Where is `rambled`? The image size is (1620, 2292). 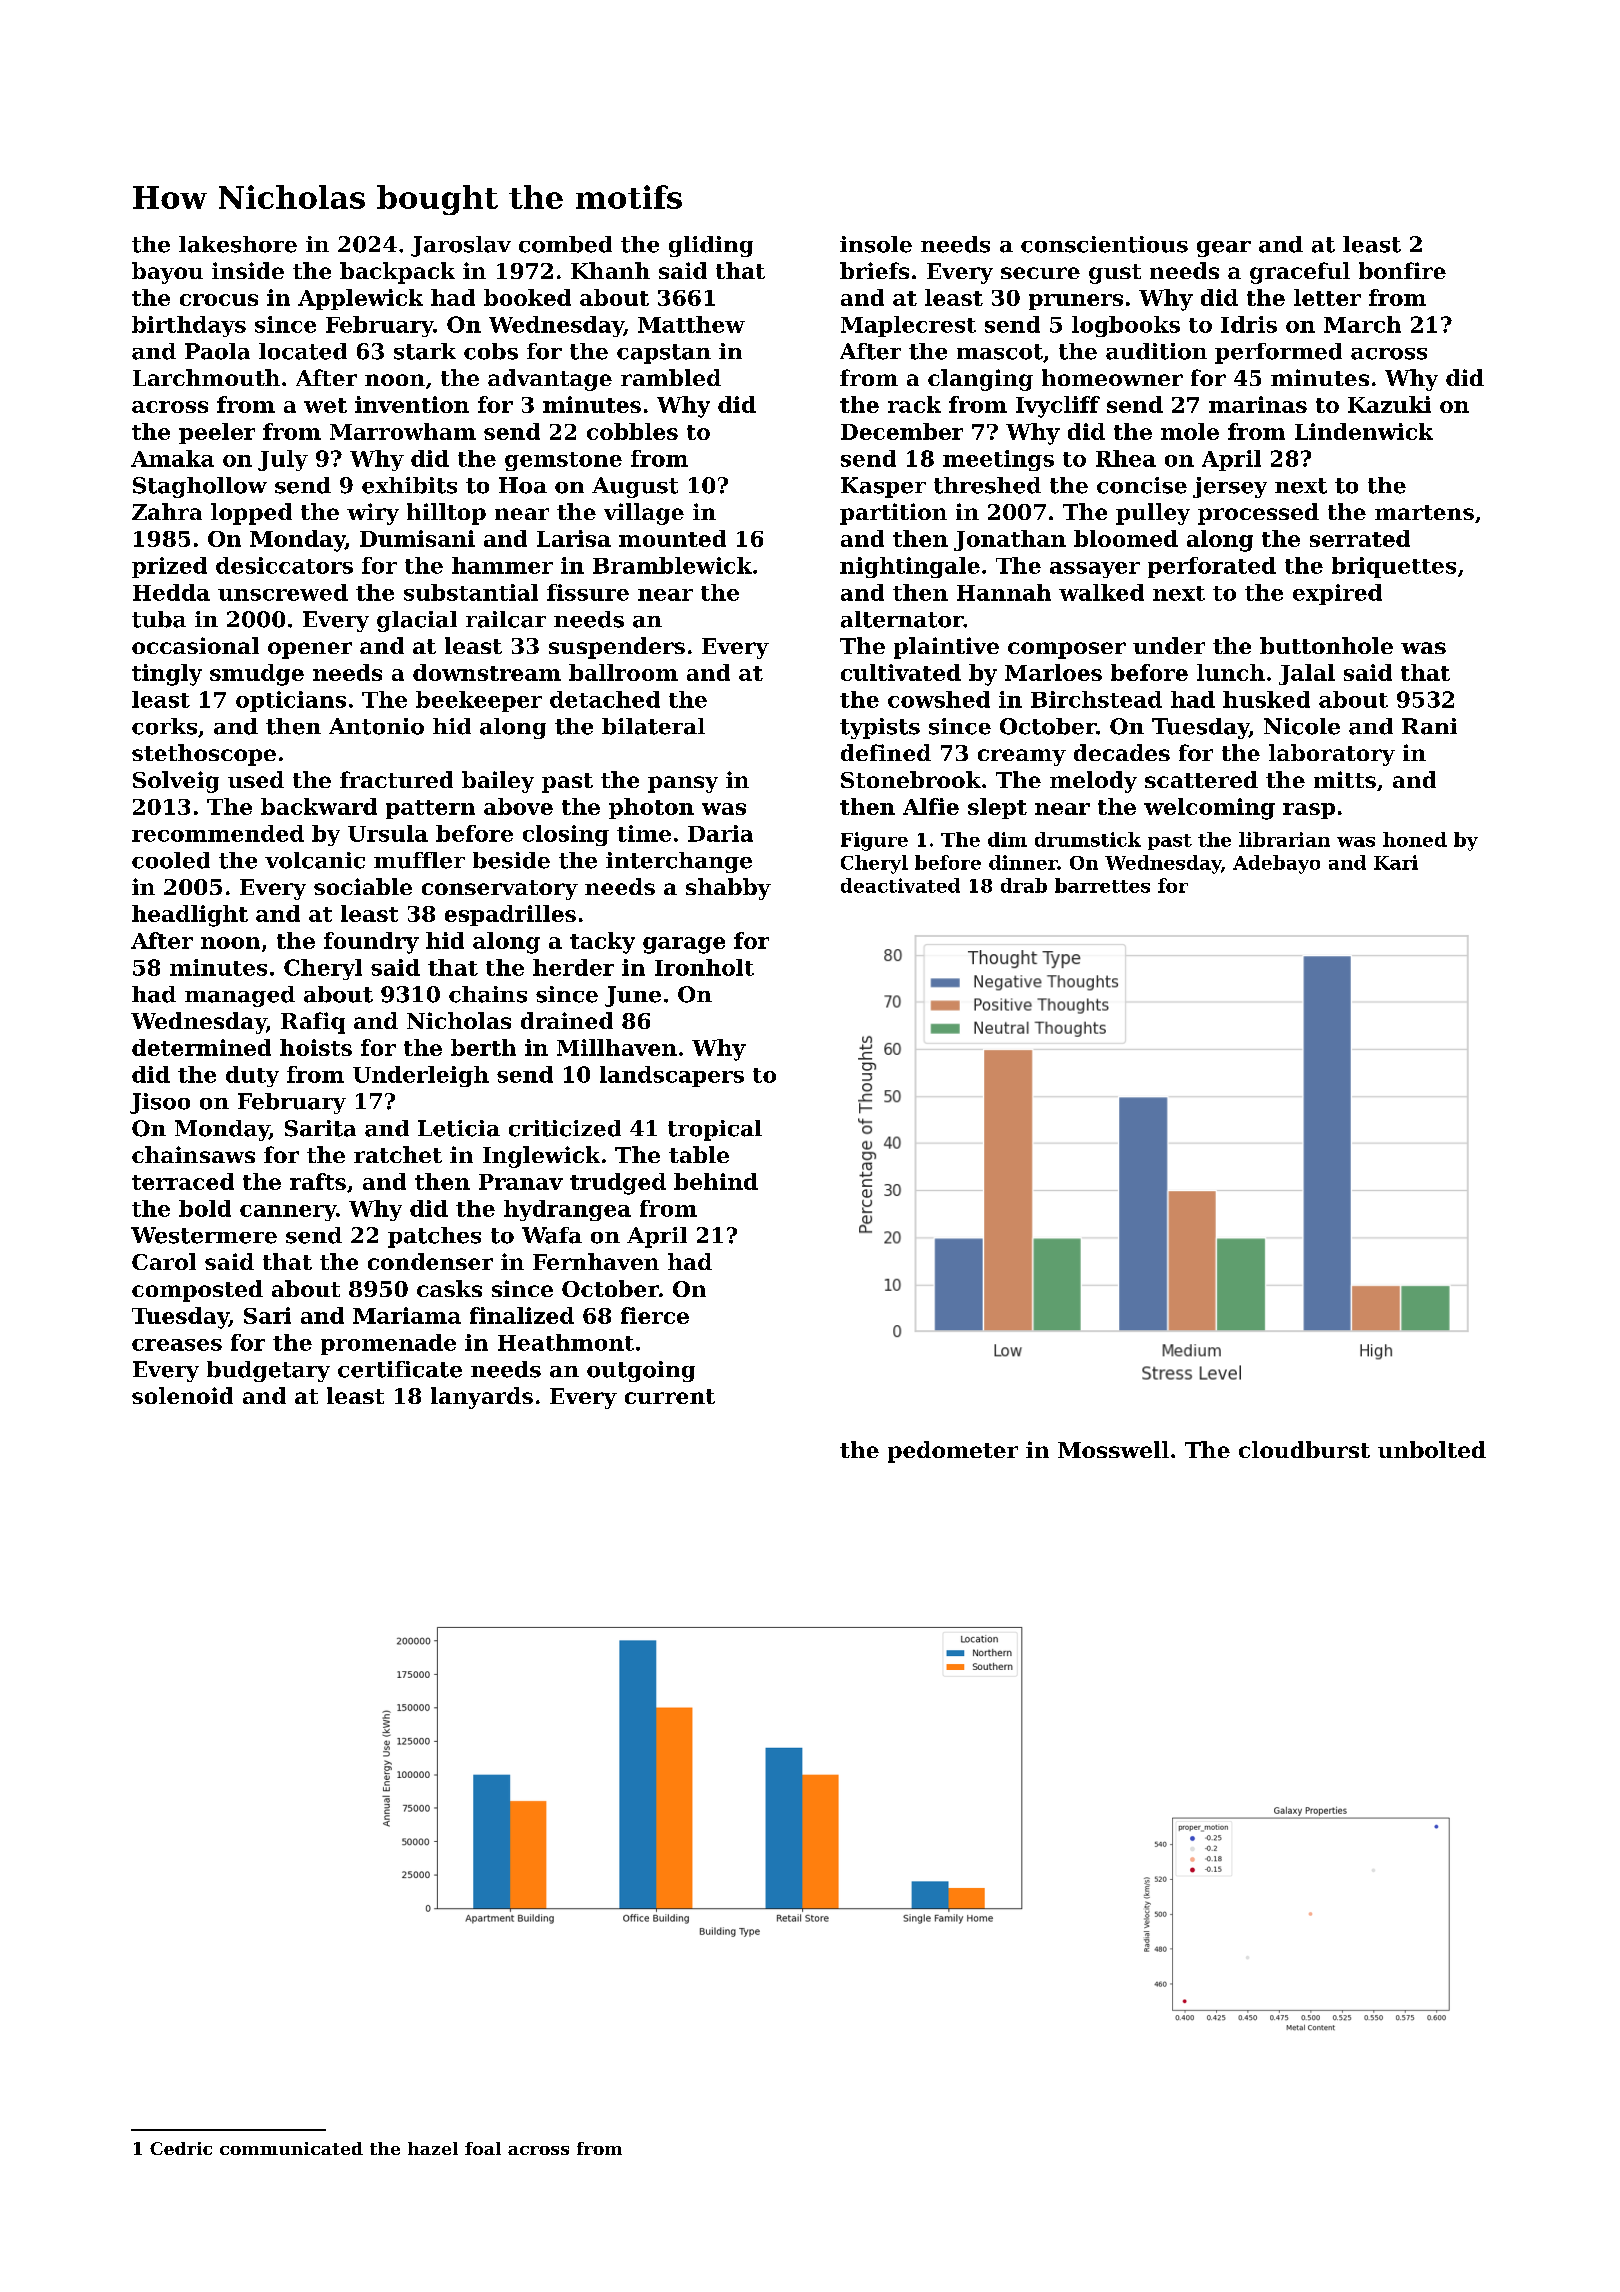 rambled is located at coordinates (671, 377).
